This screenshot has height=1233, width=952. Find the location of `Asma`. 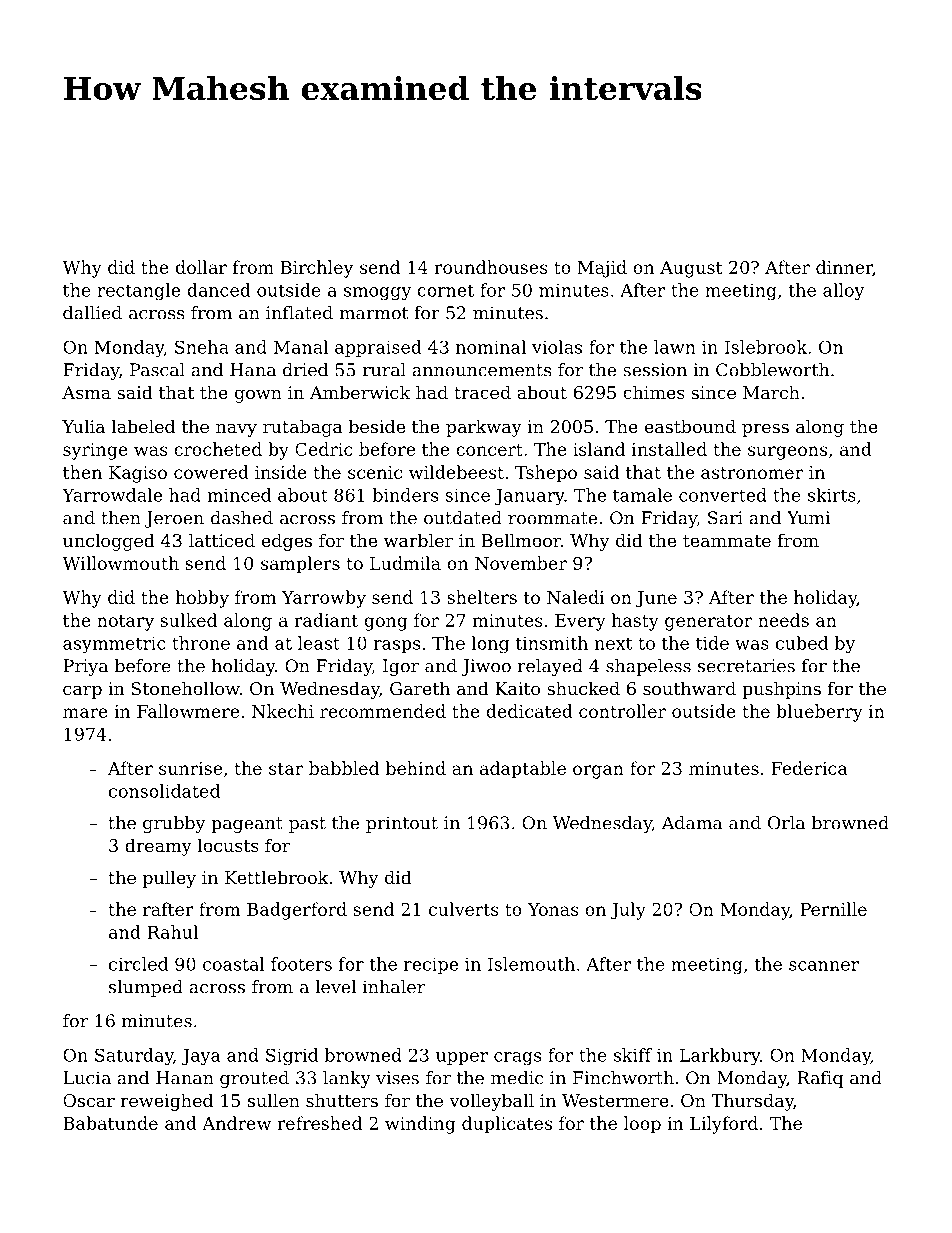

Asma is located at coordinates (86, 392).
